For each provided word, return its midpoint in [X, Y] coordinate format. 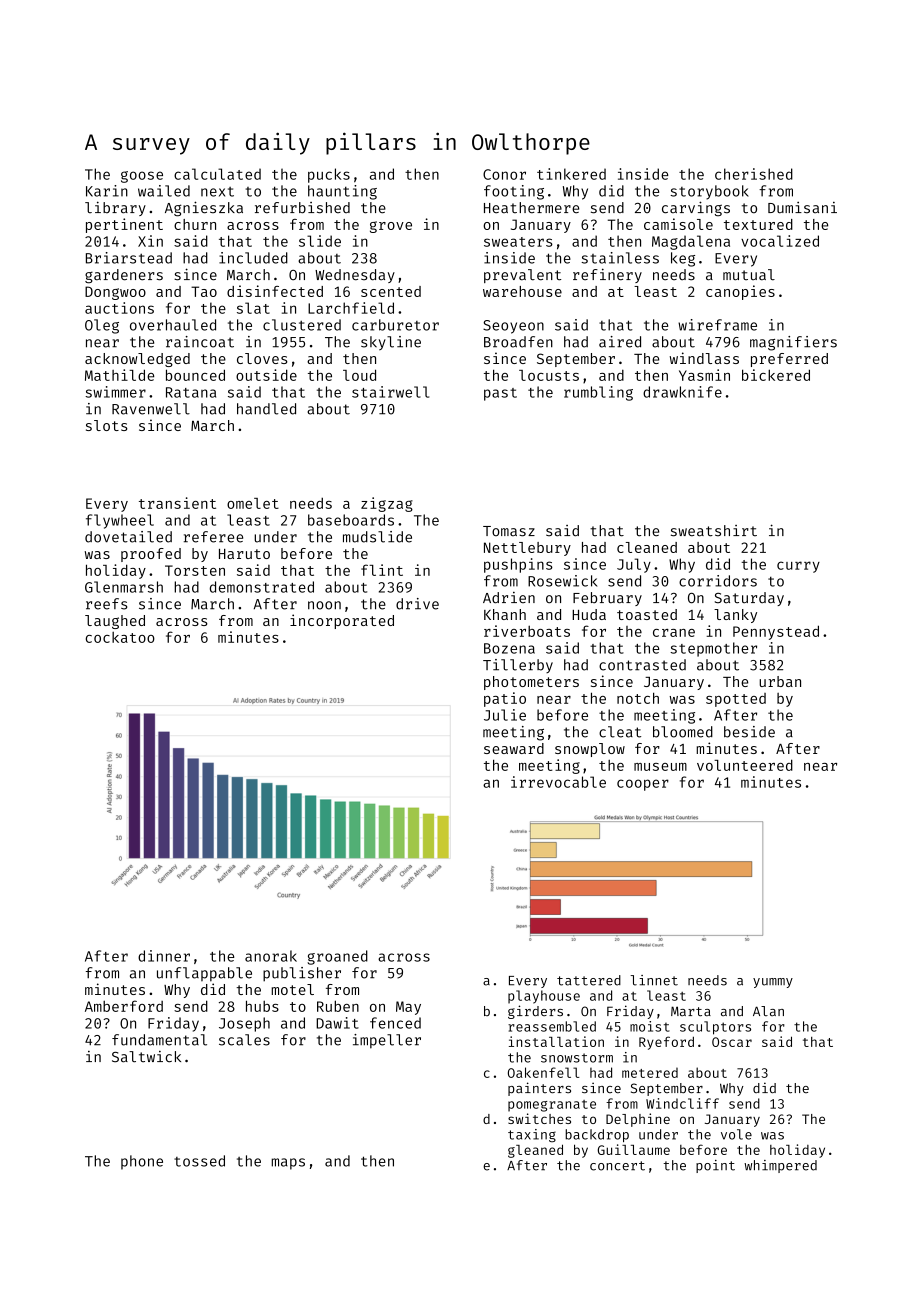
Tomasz [509, 531]
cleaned [647, 547]
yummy [773, 983]
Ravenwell [151, 409]
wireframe [717, 325]
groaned [337, 957]
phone [142, 1162]
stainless [620, 258]
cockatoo [120, 637]
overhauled [173, 325]
